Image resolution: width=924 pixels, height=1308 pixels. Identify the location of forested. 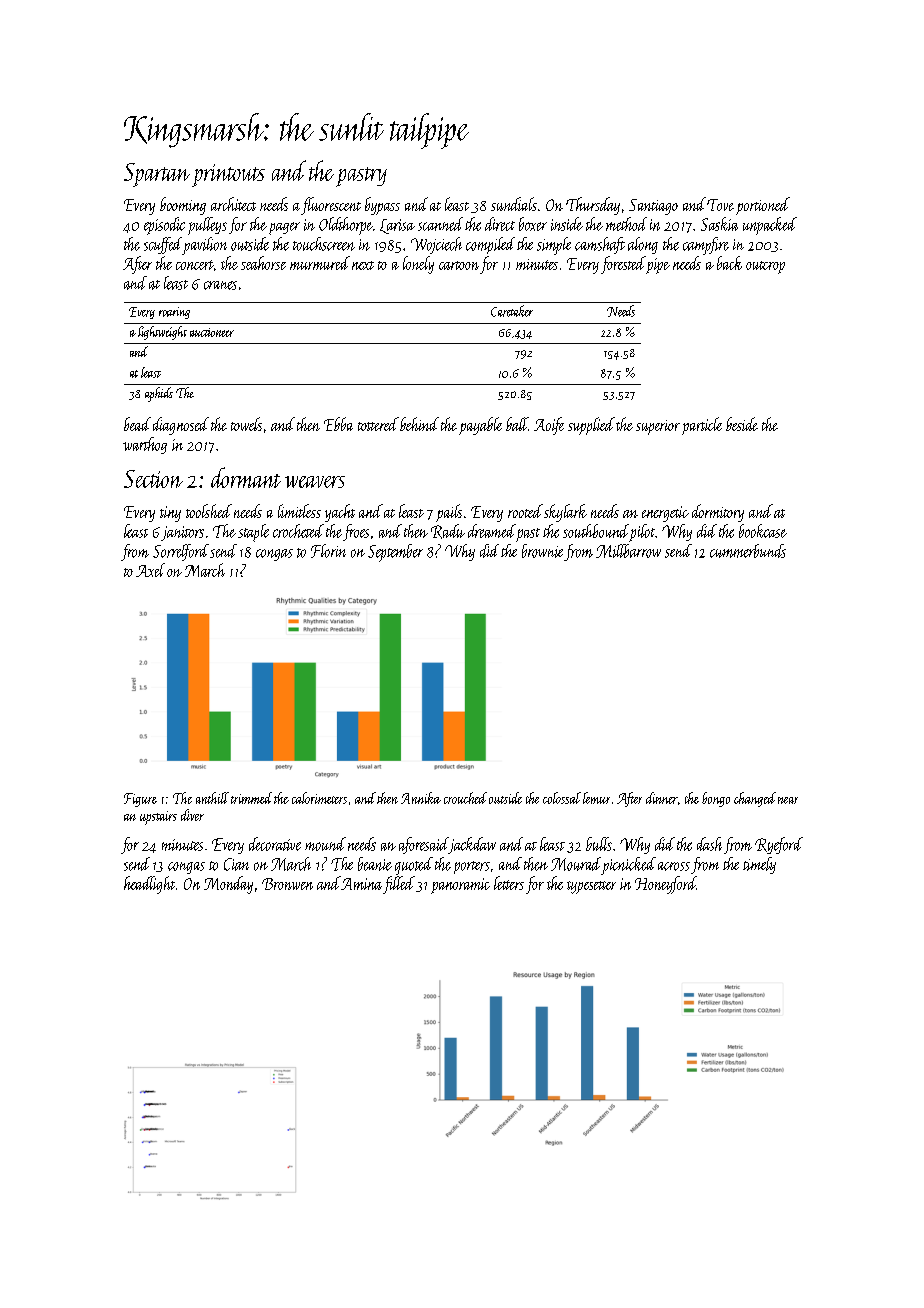
(623, 265).
